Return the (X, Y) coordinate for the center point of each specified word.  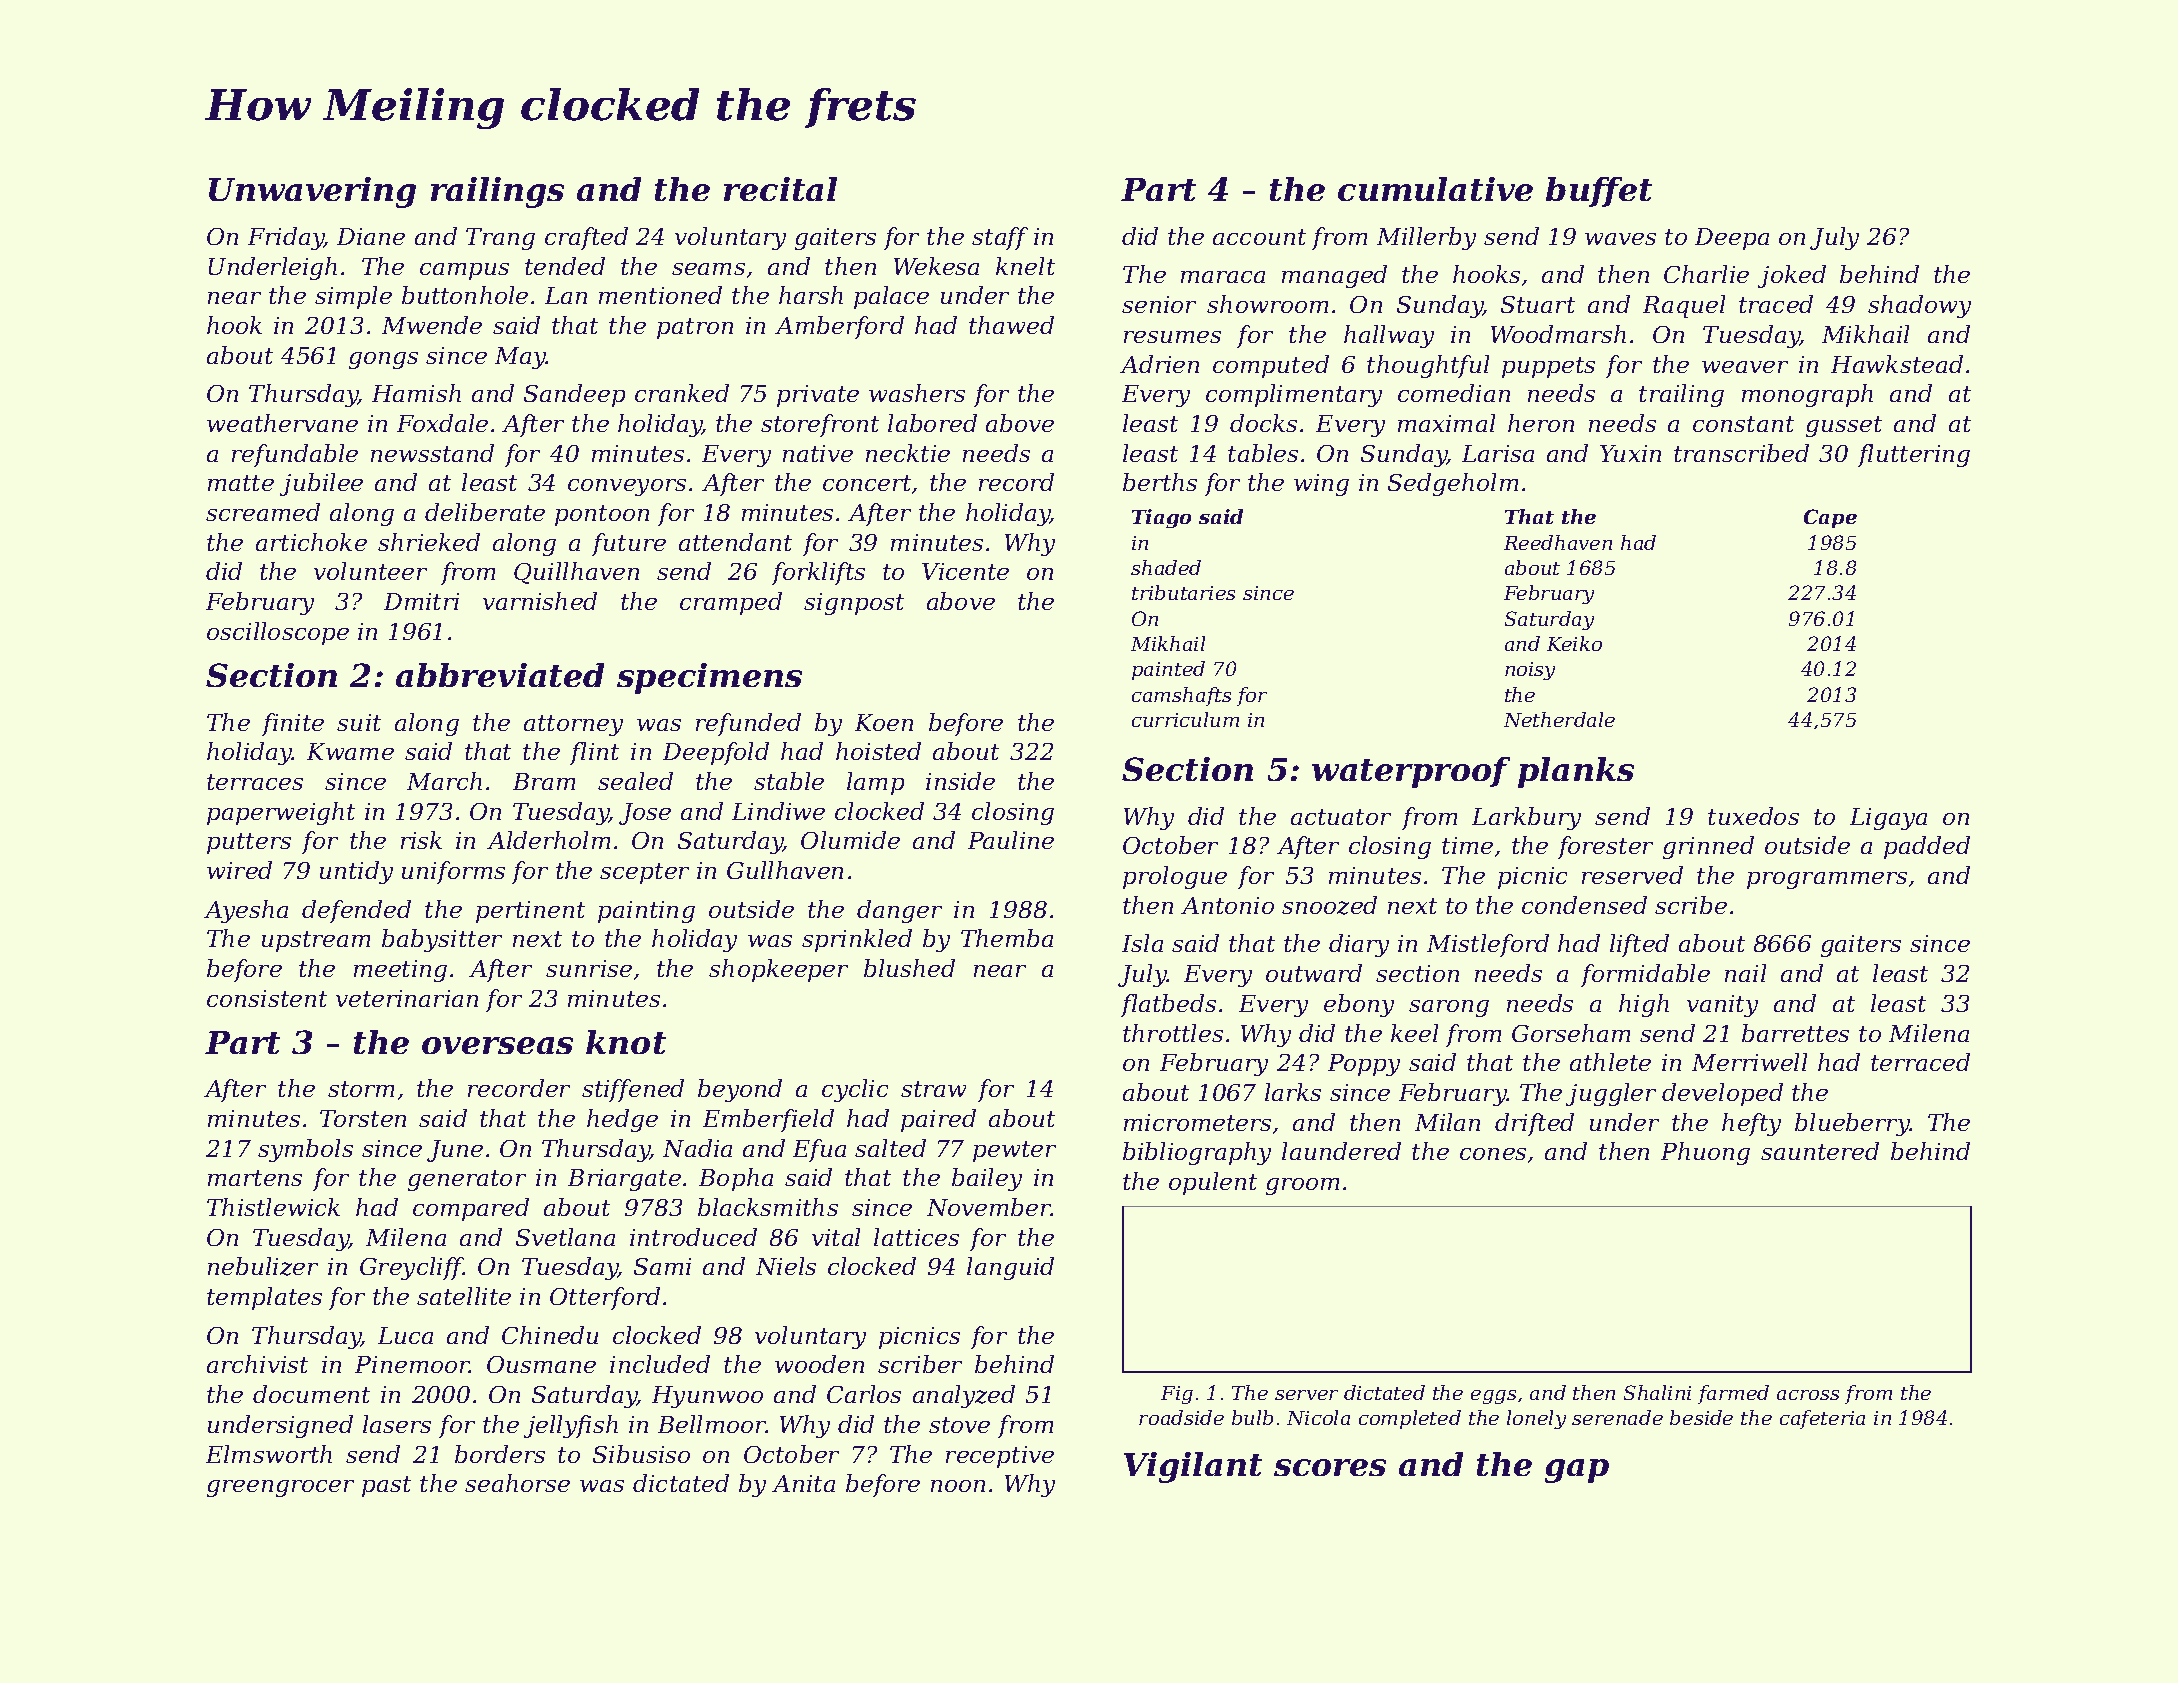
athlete (1610, 1062)
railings (497, 192)
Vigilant (1193, 1467)
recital (780, 189)
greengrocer (280, 1488)
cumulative (1435, 189)
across (1808, 1395)
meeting (400, 971)
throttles (1173, 1033)
